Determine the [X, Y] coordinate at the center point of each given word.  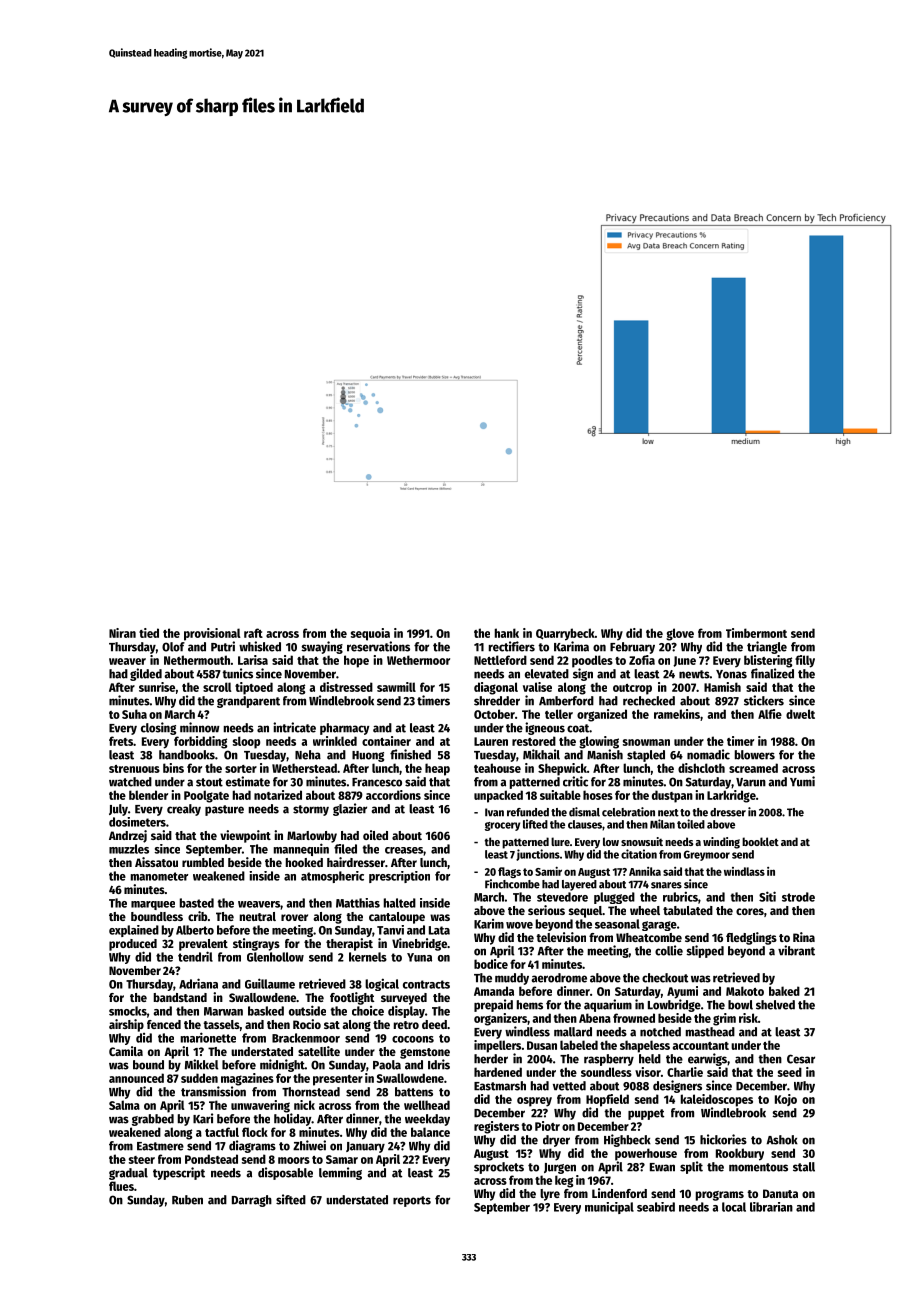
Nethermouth [197, 660]
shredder [497, 701]
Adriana [198, 983]
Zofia [642, 660]
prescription [399, 877]
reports [412, 1201]
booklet [760, 841]
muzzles [129, 849]
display [406, 1011]
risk [748, 1018]
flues [121, 1186]
